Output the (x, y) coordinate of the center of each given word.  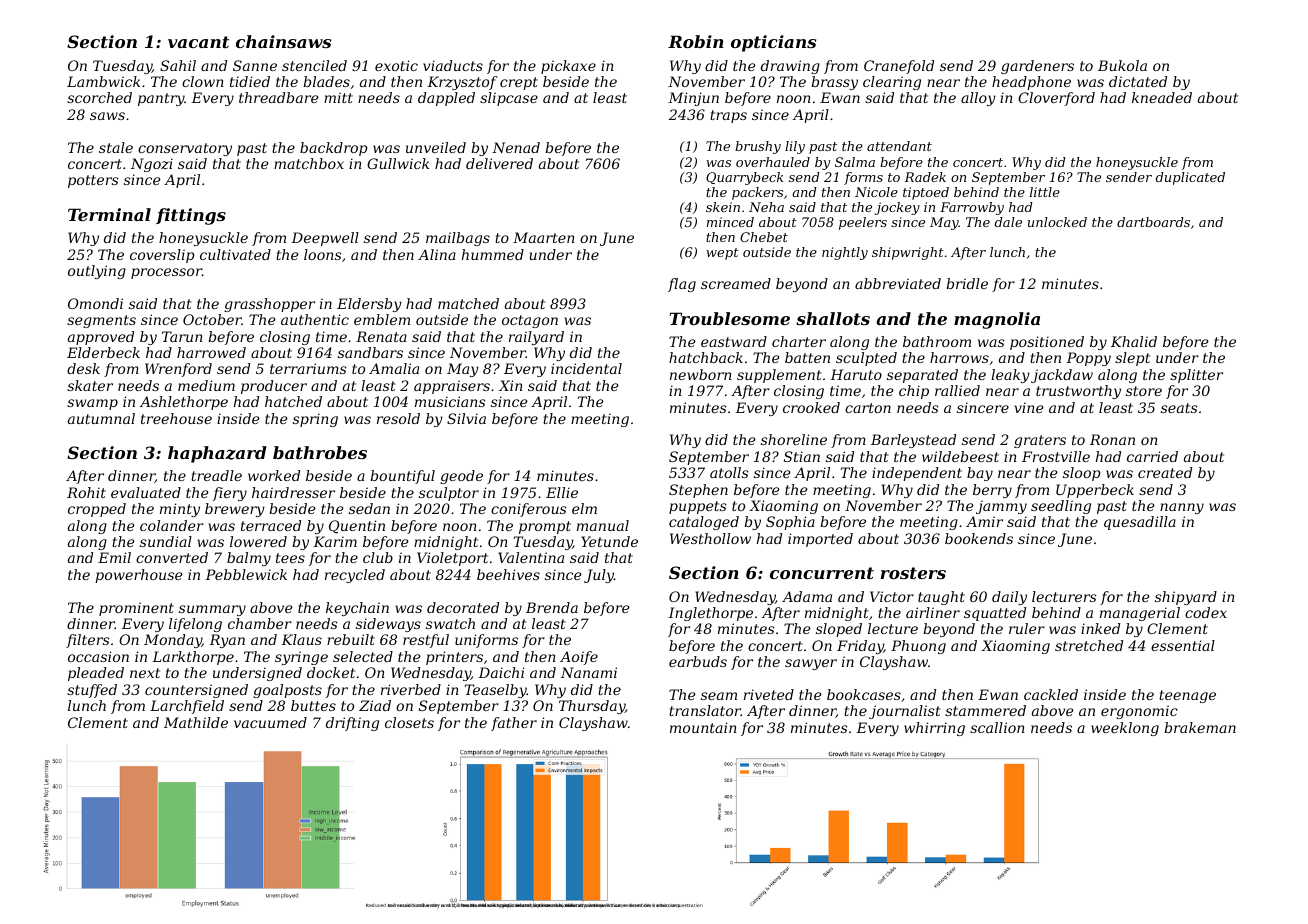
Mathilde (196, 722)
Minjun (693, 99)
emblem (382, 319)
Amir (984, 521)
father (514, 724)
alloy (978, 99)
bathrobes (320, 452)
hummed (493, 254)
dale (1008, 222)
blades (326, 81)
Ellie (562, 492)
